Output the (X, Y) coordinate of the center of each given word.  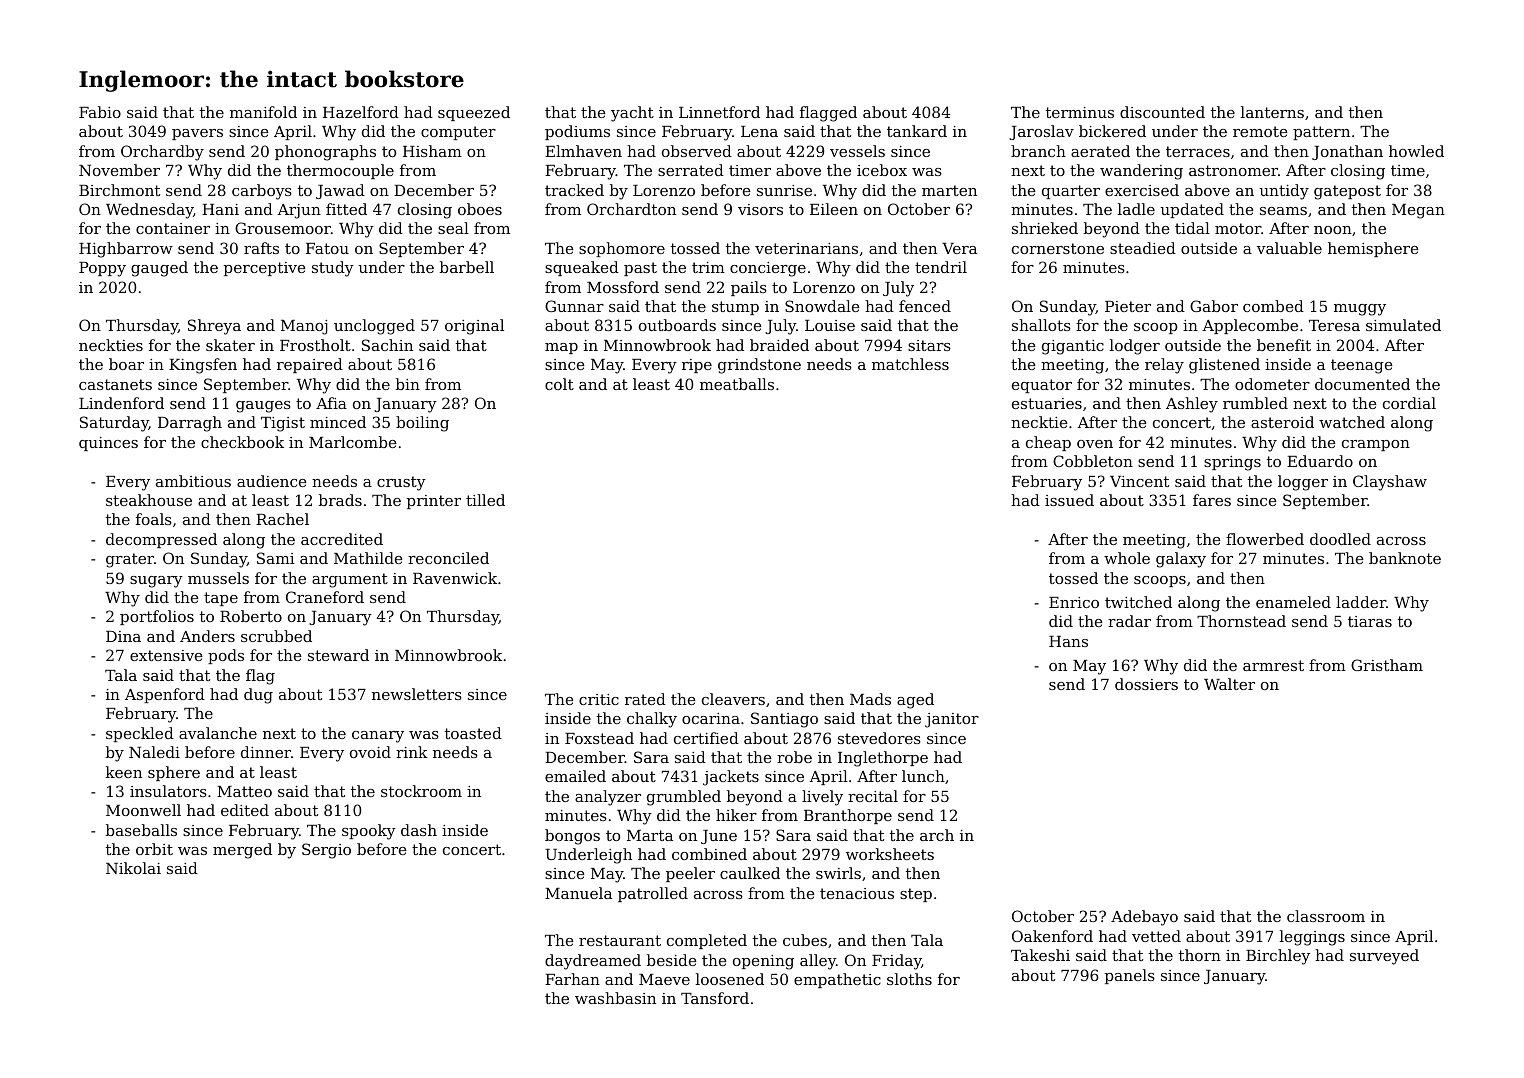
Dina (123, 636)
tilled (485, 500)
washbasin (615, 998)
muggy (1360, 310)
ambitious (193, 481)
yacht (632, 114)
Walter (1229, 684)
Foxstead (599, 738)
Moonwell (143, 810)
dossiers (1146, 684)
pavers (197, 134)
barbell (467, 267)
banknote (1405, 558)
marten (949, 190)
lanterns (1272, 112)
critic (599, 699)
